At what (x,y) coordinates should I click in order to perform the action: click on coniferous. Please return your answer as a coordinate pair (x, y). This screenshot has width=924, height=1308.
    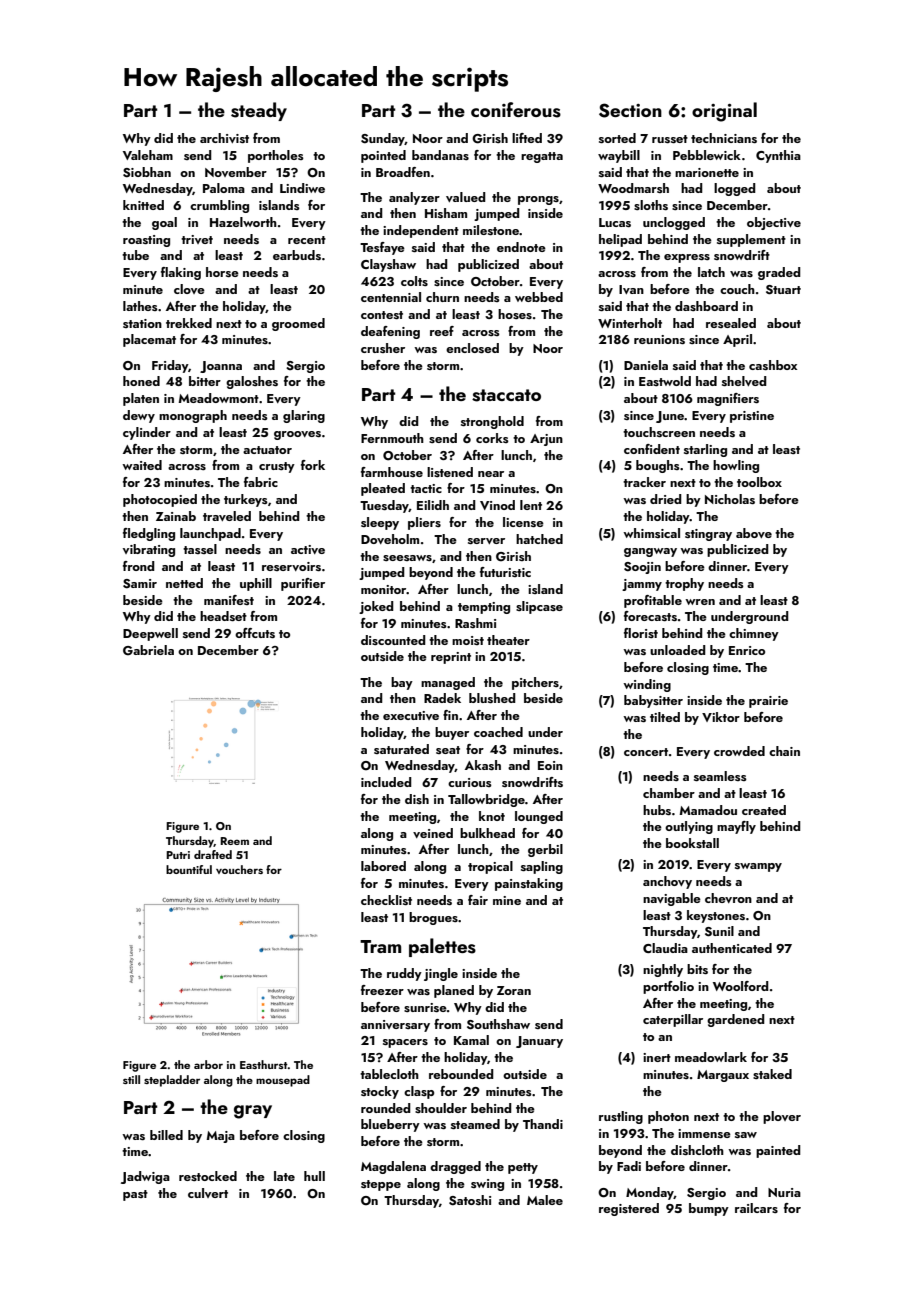
    Looking at the image, I should click on (516, 110).
